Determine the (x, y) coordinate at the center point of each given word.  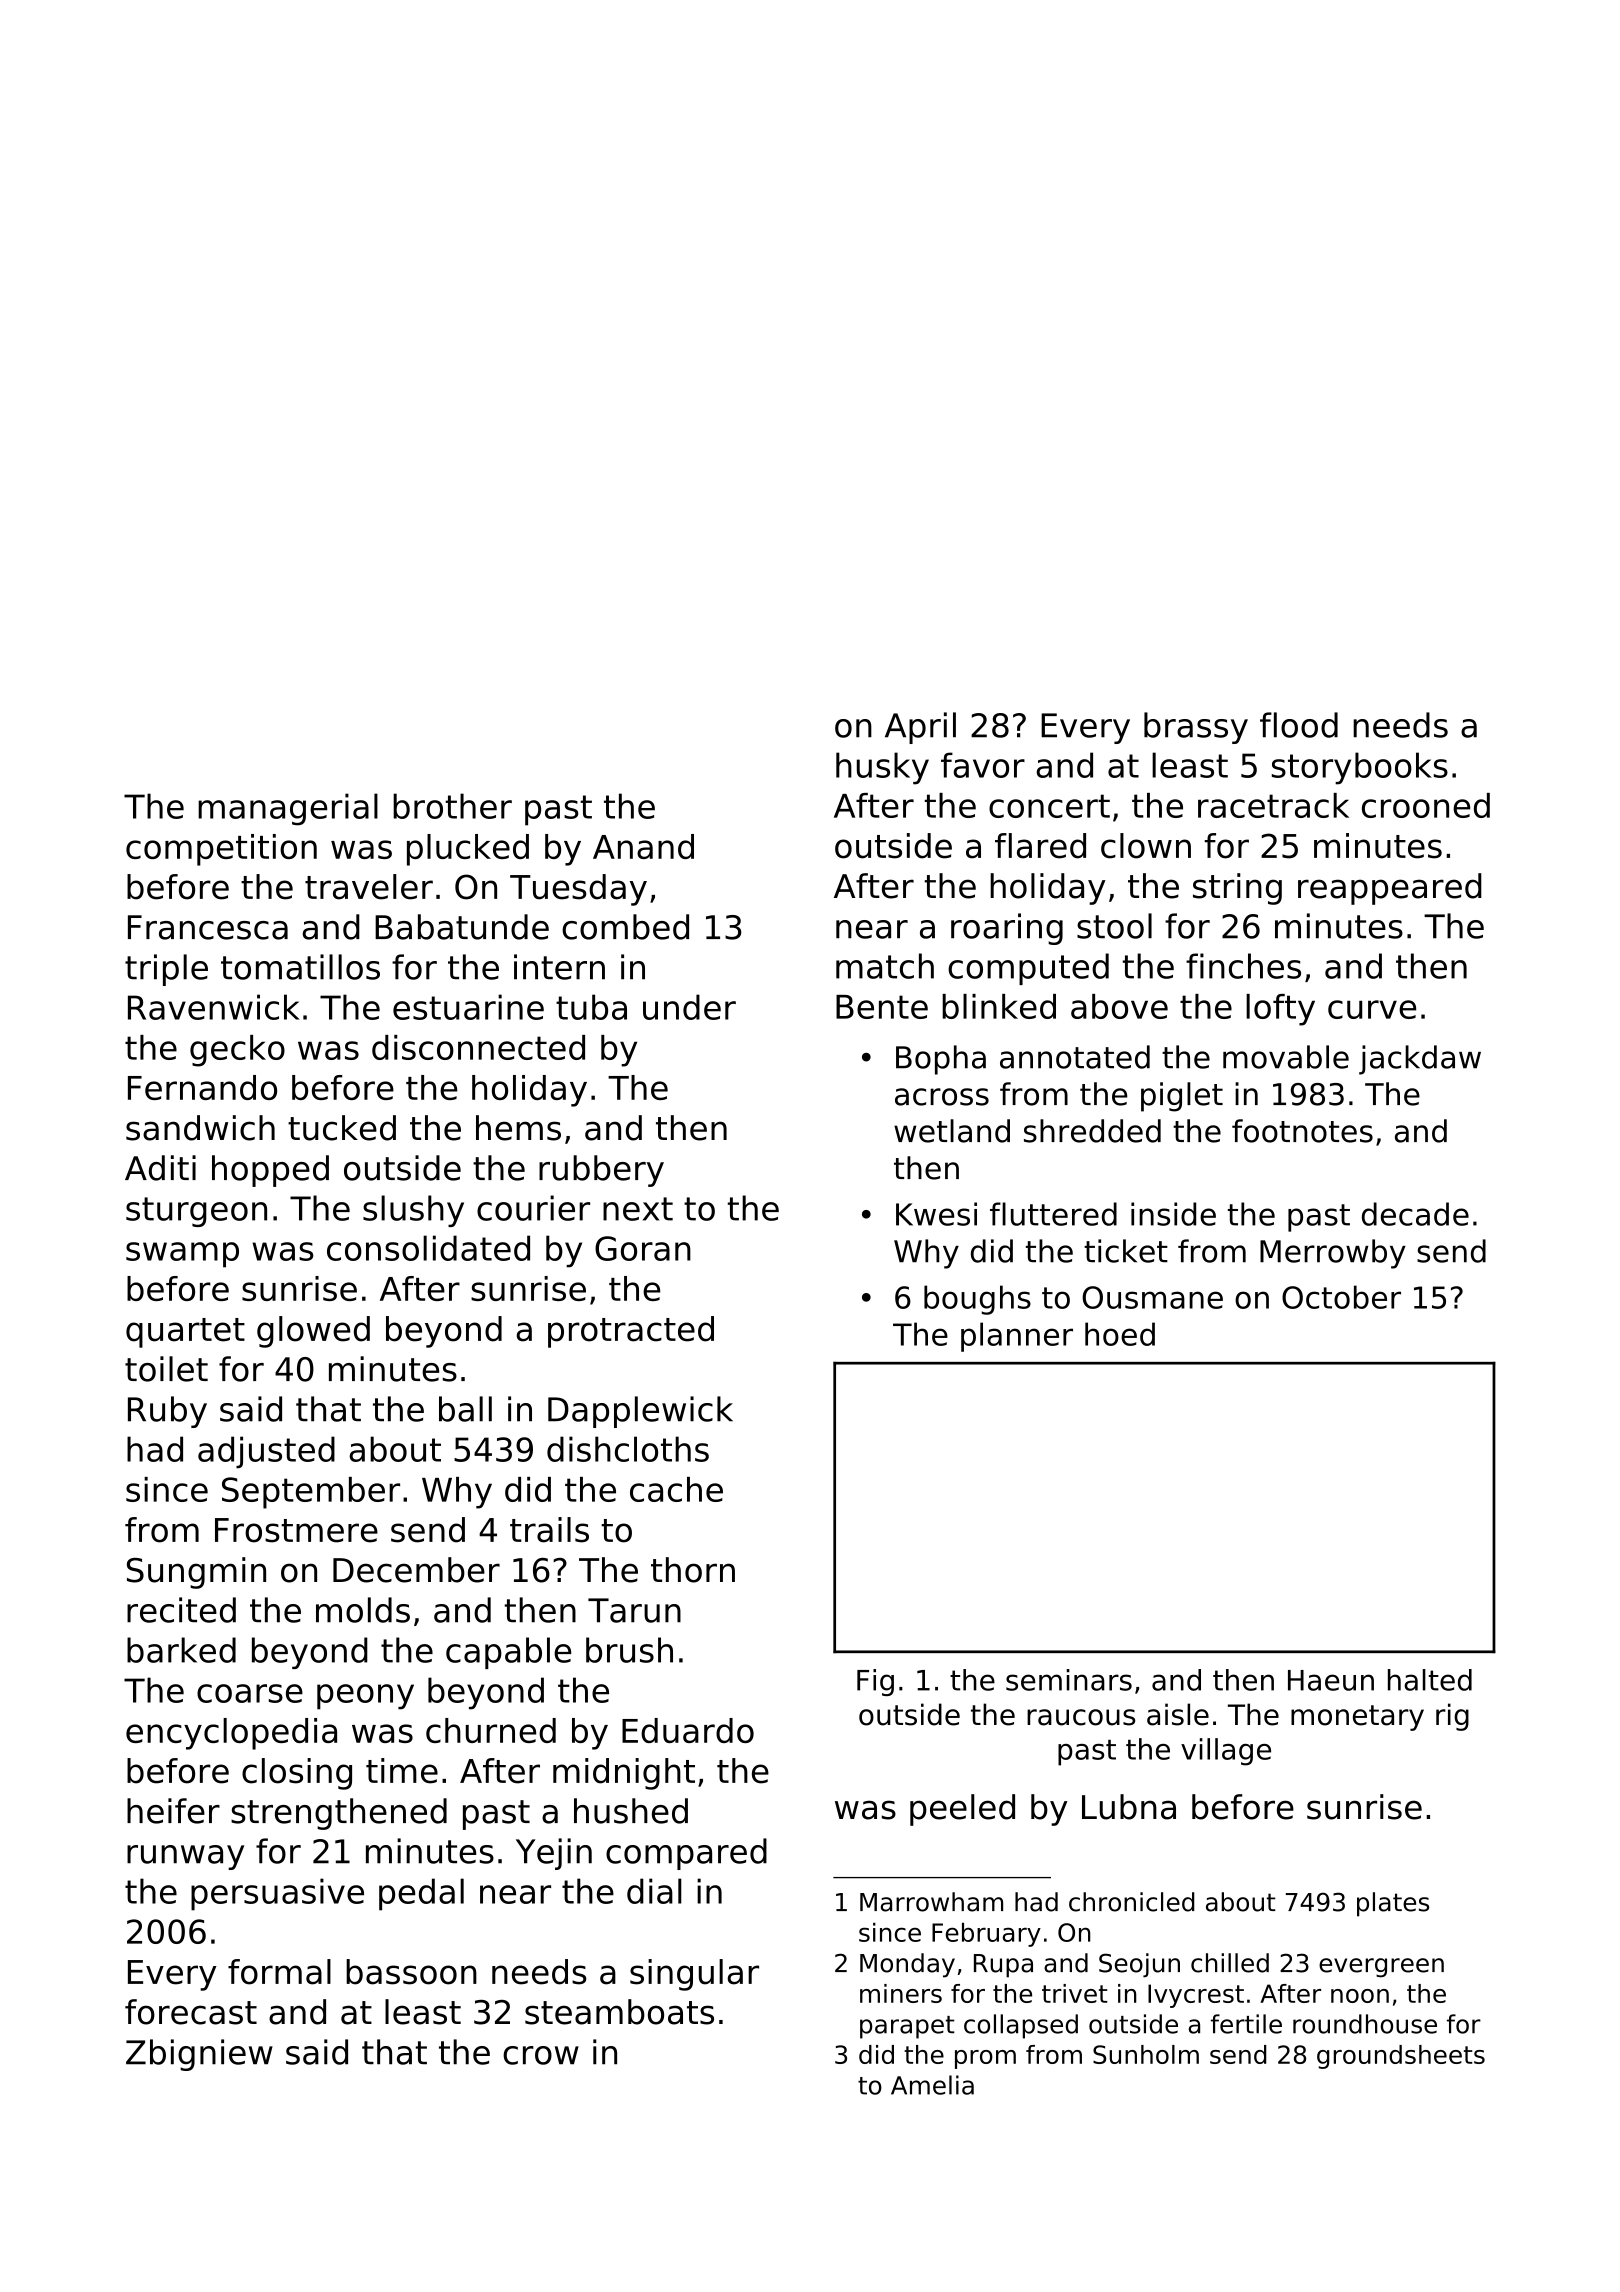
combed (625, 927)
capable (508, 1653)
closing (297, 1774)
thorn (693, 1570)
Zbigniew (199, 2055)
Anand (643, 846)
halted (1430, 1680)
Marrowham (931, 1902)
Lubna (1129, 1807)
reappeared (1390, 889)
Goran (643, 1248)
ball (465, 1409)
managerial (288, 809)
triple (166, 970)
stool (1114, 926)
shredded (1092, 1131)
